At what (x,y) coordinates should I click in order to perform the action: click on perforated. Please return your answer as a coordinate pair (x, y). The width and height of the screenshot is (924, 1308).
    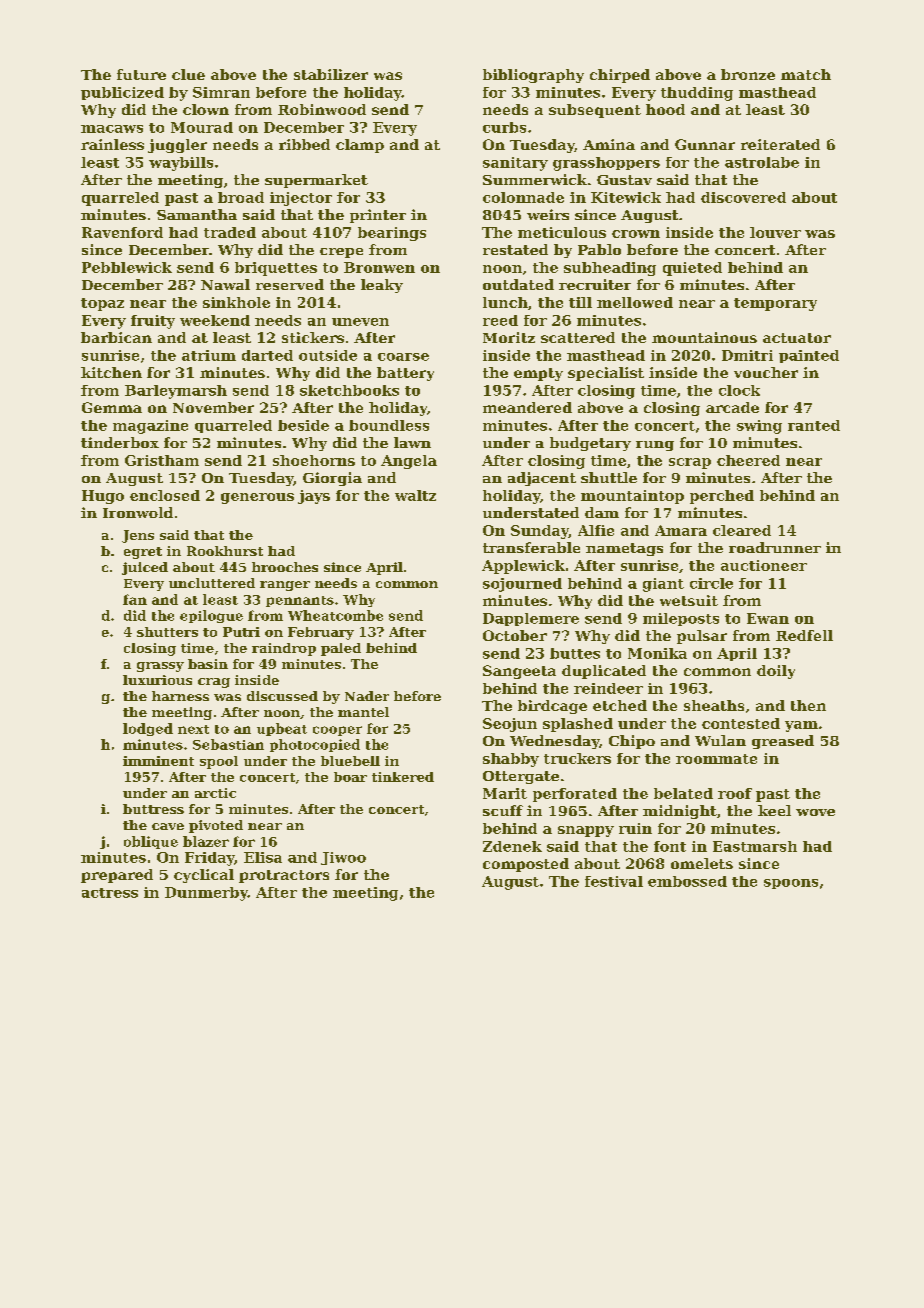
    Looking at the image, I should click on (575, 795).
